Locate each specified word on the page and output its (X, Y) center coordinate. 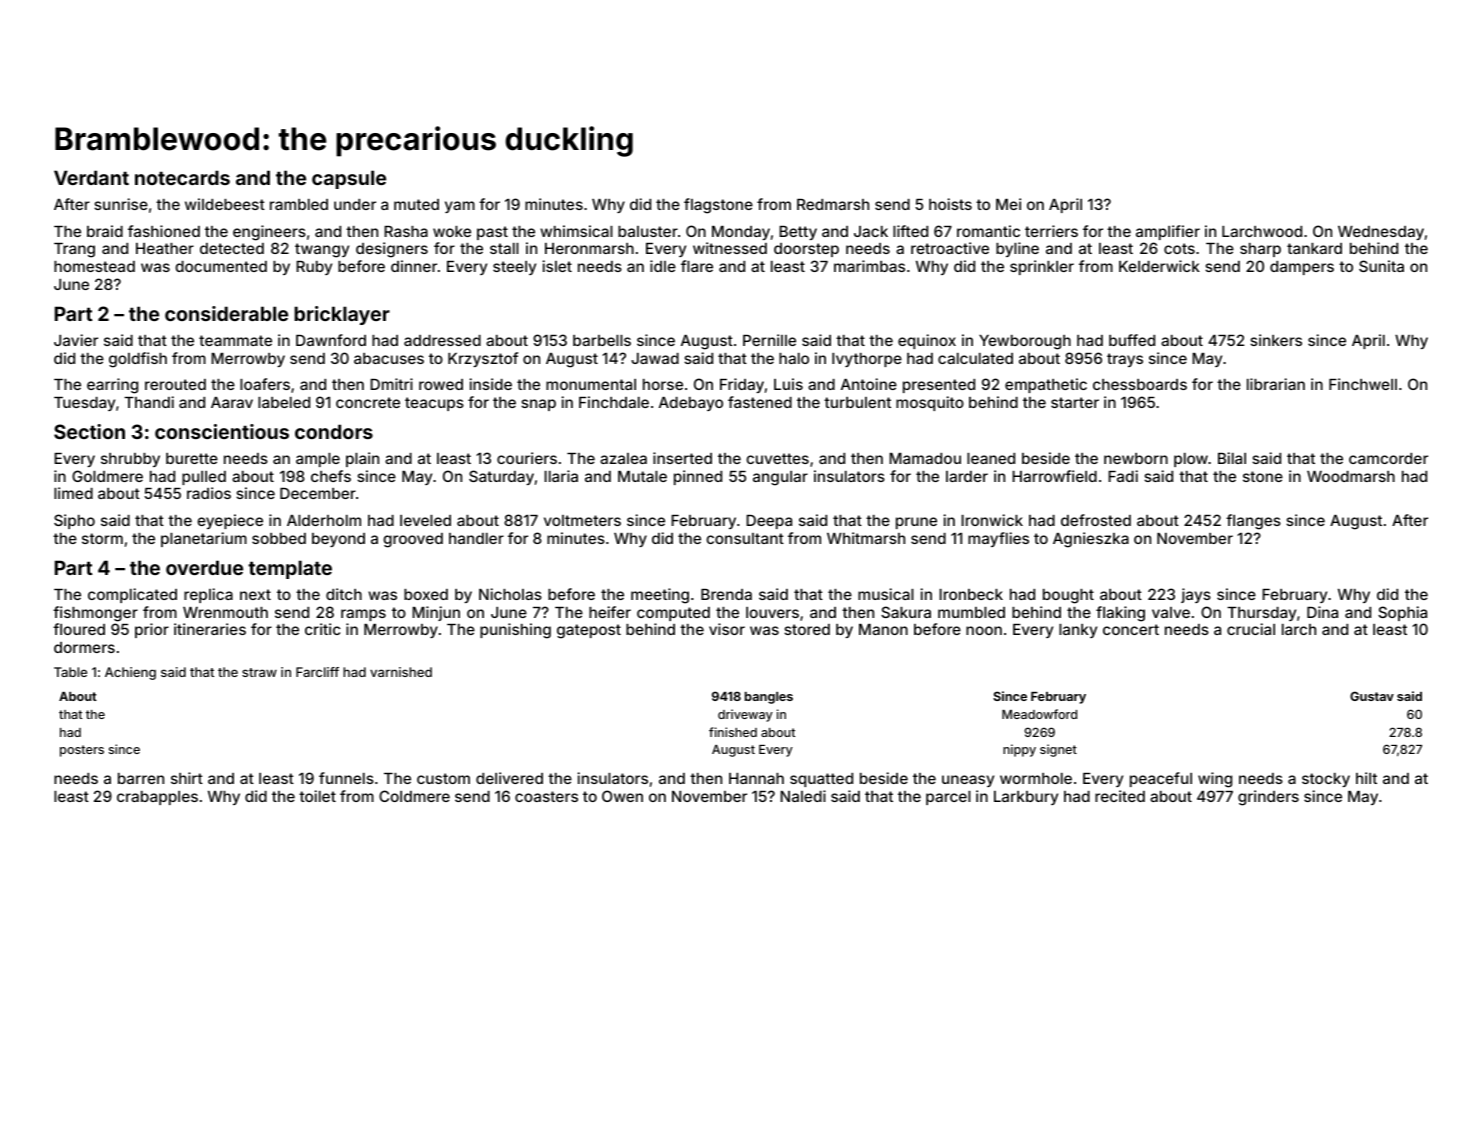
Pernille (769, 340)
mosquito (930, 403)
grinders (1268, 798)
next (255, 594)
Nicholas (510, 594)
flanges (1253, 522)
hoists (950, 204)
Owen (622, 796)
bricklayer (342, 315)
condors (334, 431)
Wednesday (1381, 233)
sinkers (1276, 340)
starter (1075, 402)
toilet (317, 796)
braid (105, 231)
